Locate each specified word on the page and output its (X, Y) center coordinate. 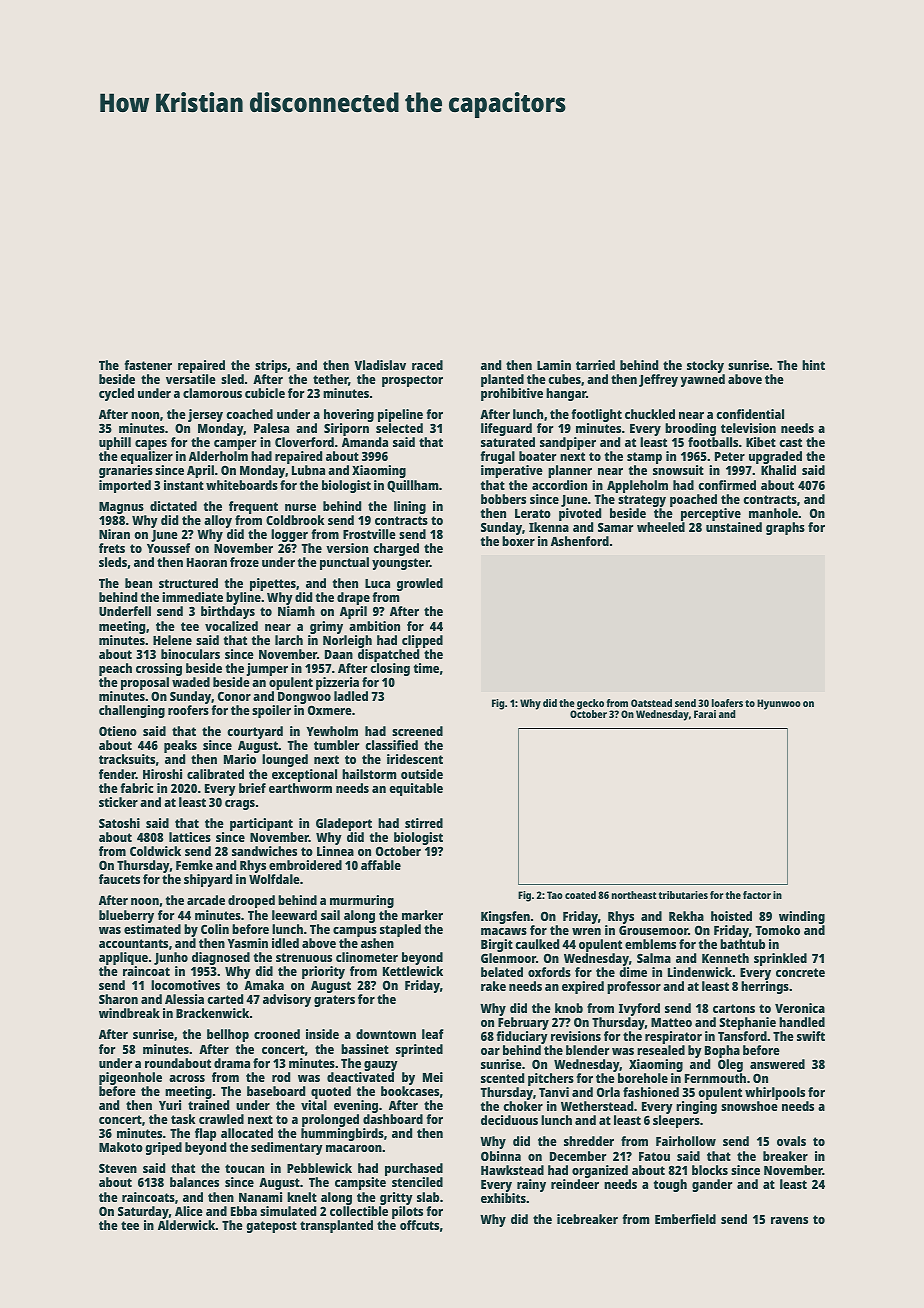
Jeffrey (658, 380)
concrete (800, 972)
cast (790, 442)
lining (410, 507)
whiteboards (242, 485)
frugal (498, 457)
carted (225, 999)
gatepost (271, 1227)
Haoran (207, 562)
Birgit (497, 945)
